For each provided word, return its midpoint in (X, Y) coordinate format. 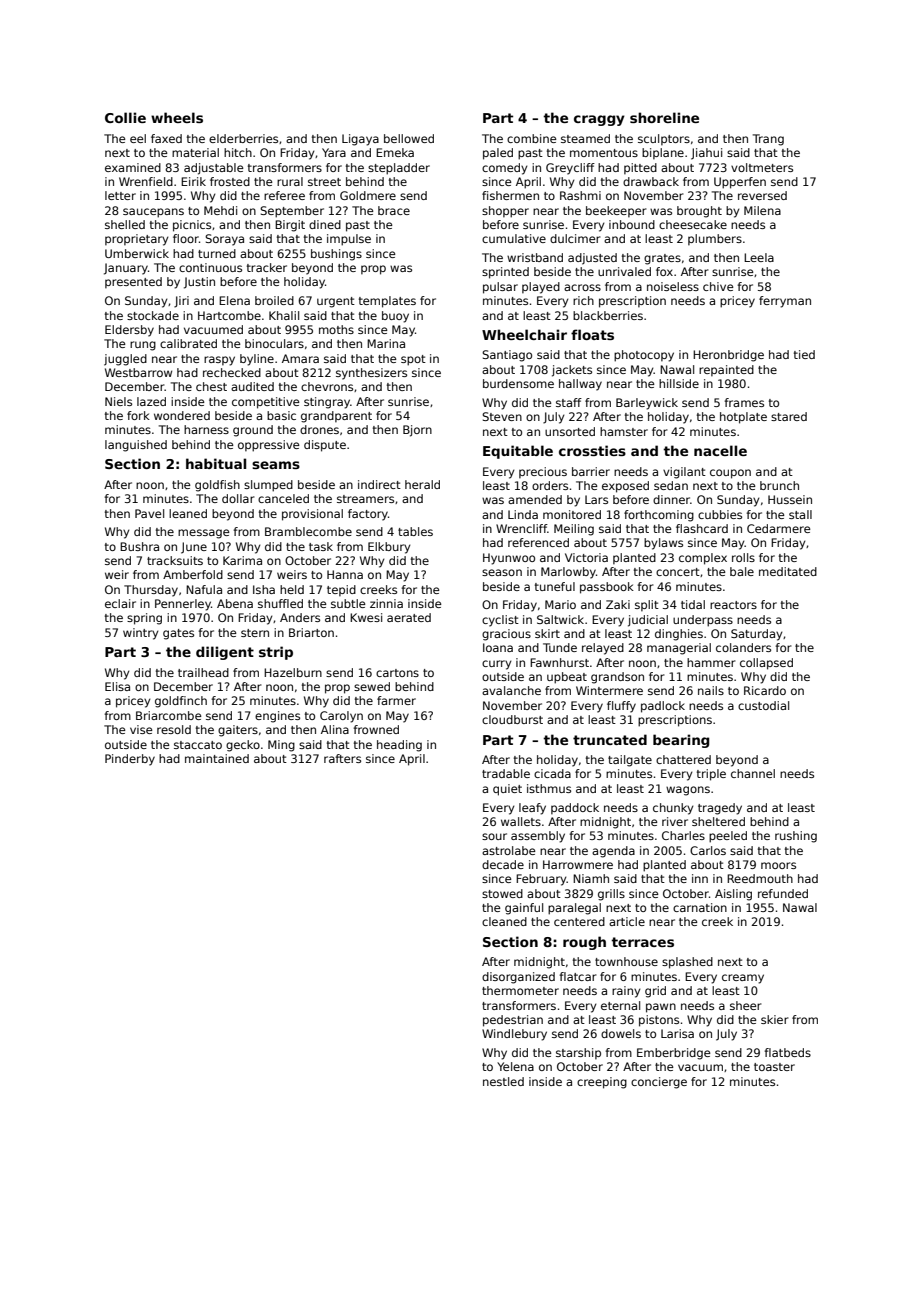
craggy (599, 120)
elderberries (243, 138)
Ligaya (360, 140)
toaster (774, 1067)
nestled (503, 1081)
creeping (602, 1083)
